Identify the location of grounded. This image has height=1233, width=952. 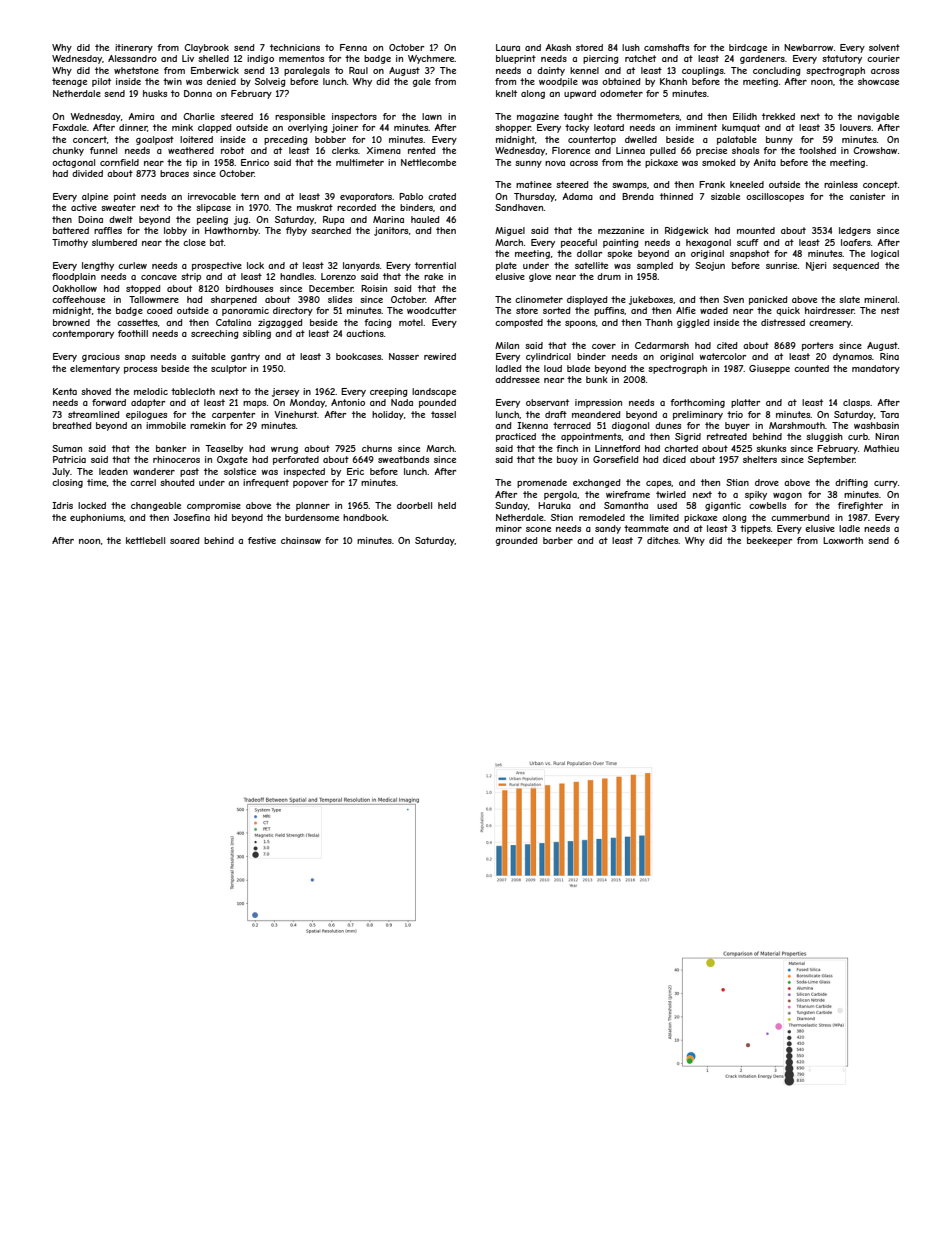
(516, 541).
